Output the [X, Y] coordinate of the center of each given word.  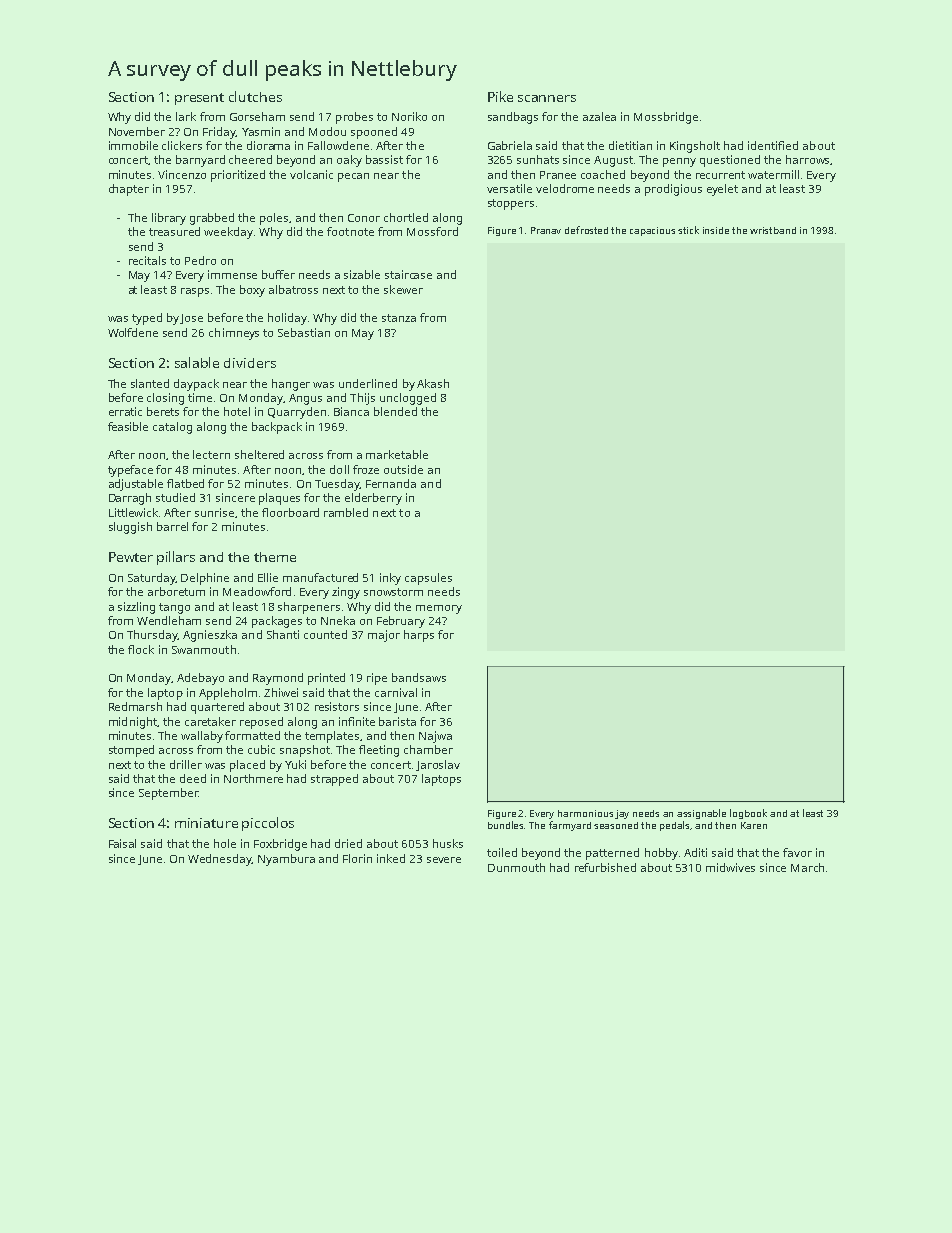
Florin [357, 858]
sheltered [259, 454]
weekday [228, 233]
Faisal [122, 843]
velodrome [565, 188]
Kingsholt [695, 147]
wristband [773, 230]
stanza [399, 318]
